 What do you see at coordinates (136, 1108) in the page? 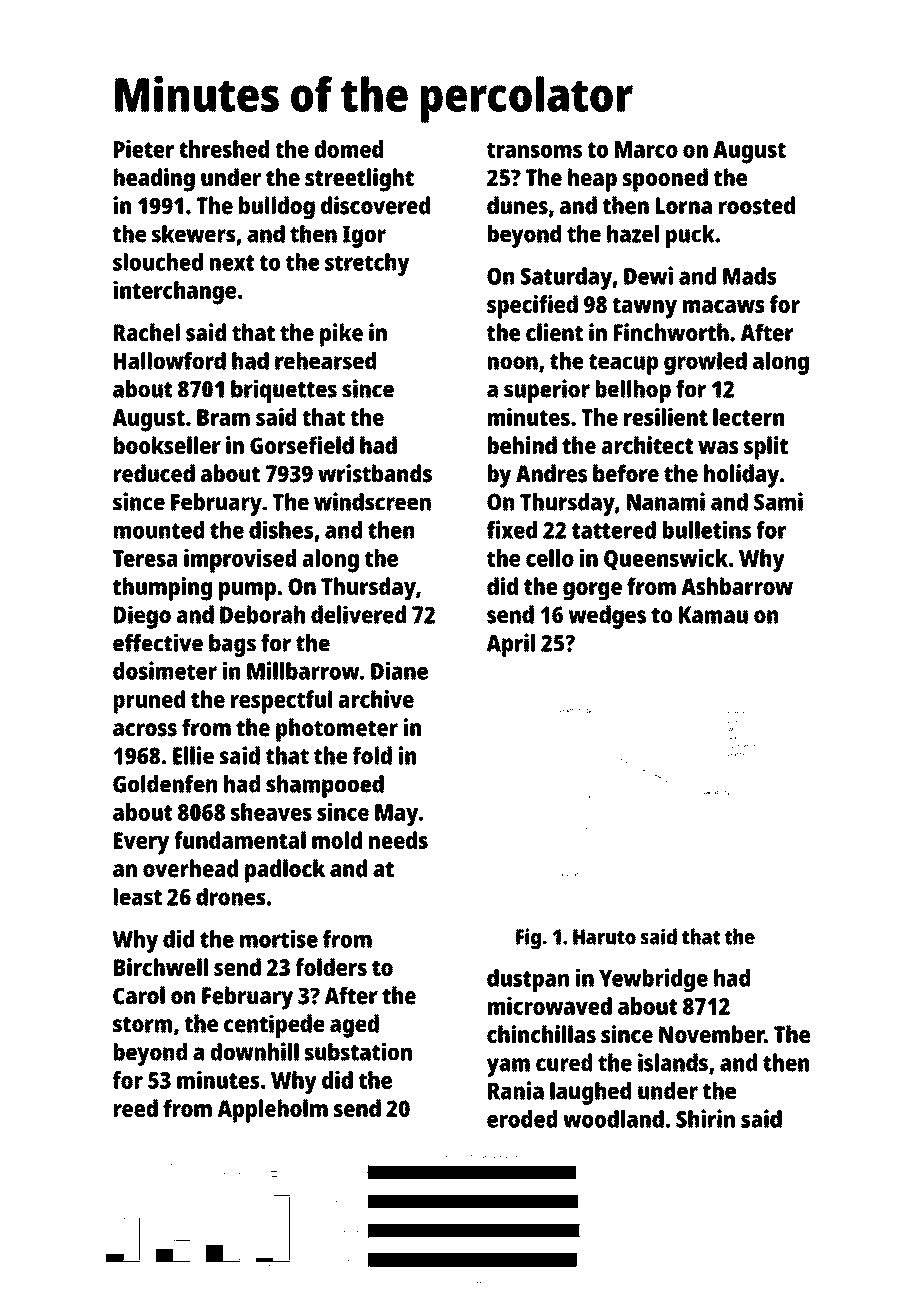
I see `reed` at bounding box center [136, 1108].
